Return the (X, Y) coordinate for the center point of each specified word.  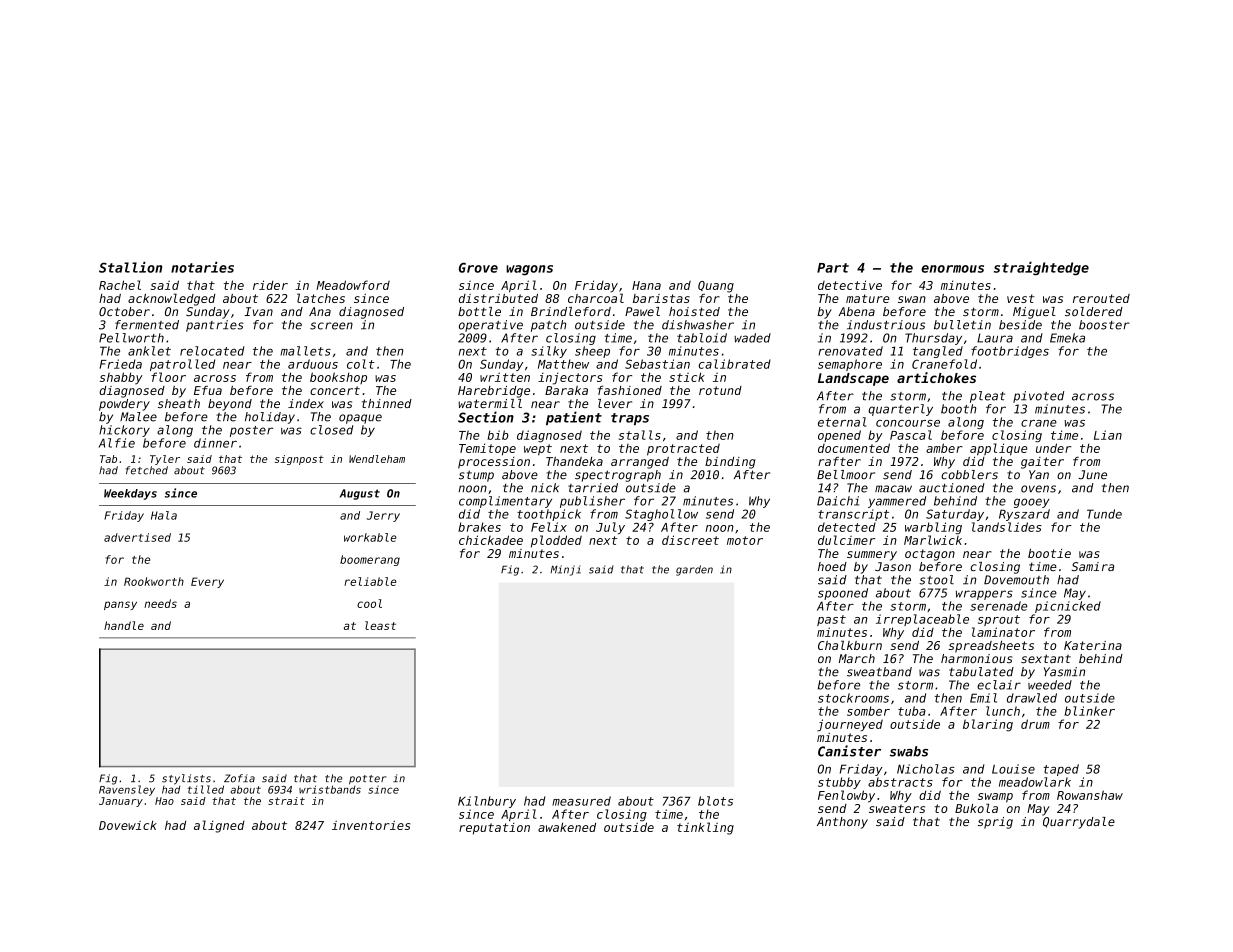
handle (124, 625)
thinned (387, 403)
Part (833, 268)
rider (270, 285)
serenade (998, 606)
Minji (565, 570)
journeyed (850, 725)
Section (486, 417)
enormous (952, 269)
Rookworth (154, 581)
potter (367, 780)
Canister (849, 751)
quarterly (900, 410)
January (121, 802)
